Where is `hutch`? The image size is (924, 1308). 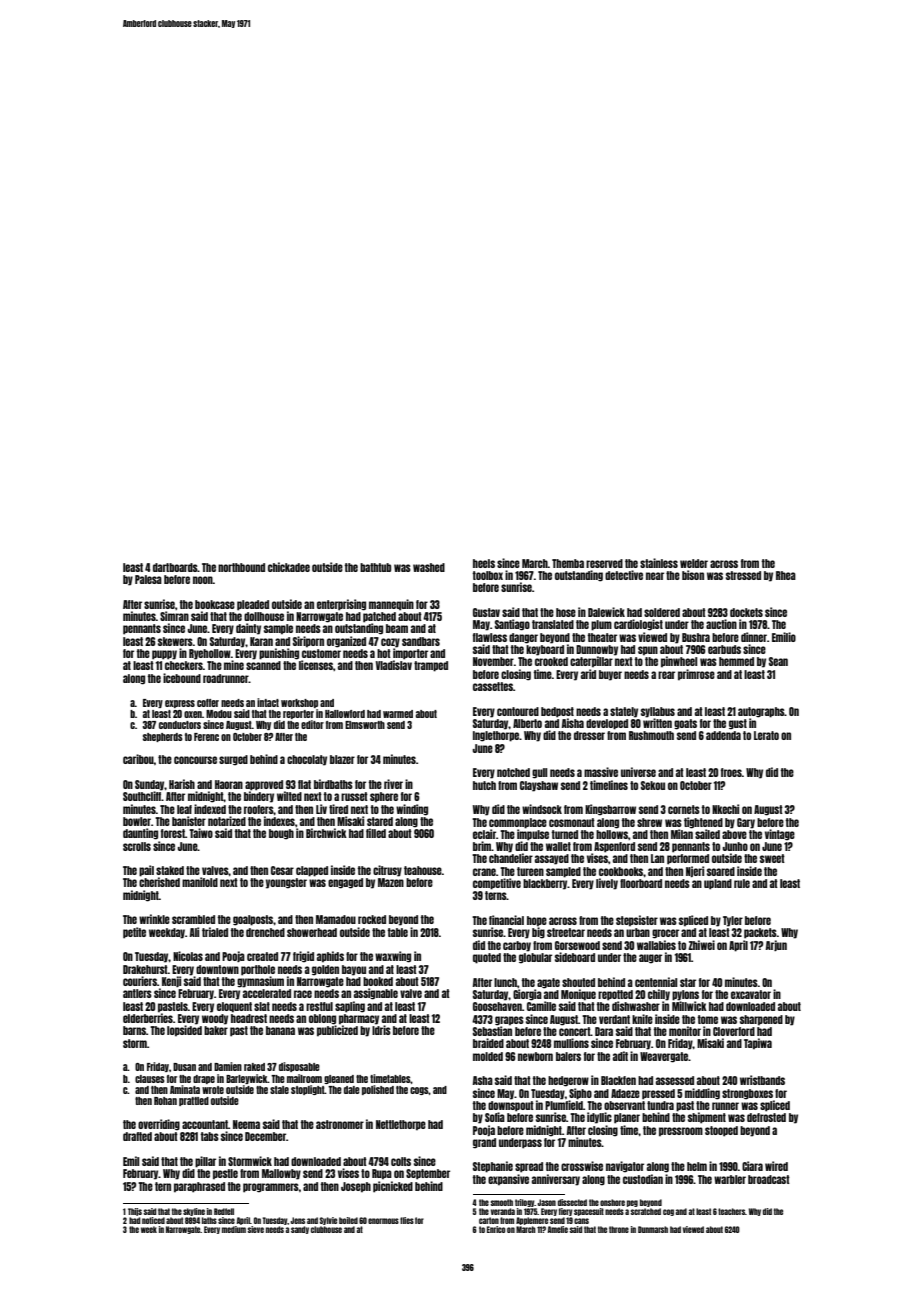
hutch is located at coordinates (484, 785).
